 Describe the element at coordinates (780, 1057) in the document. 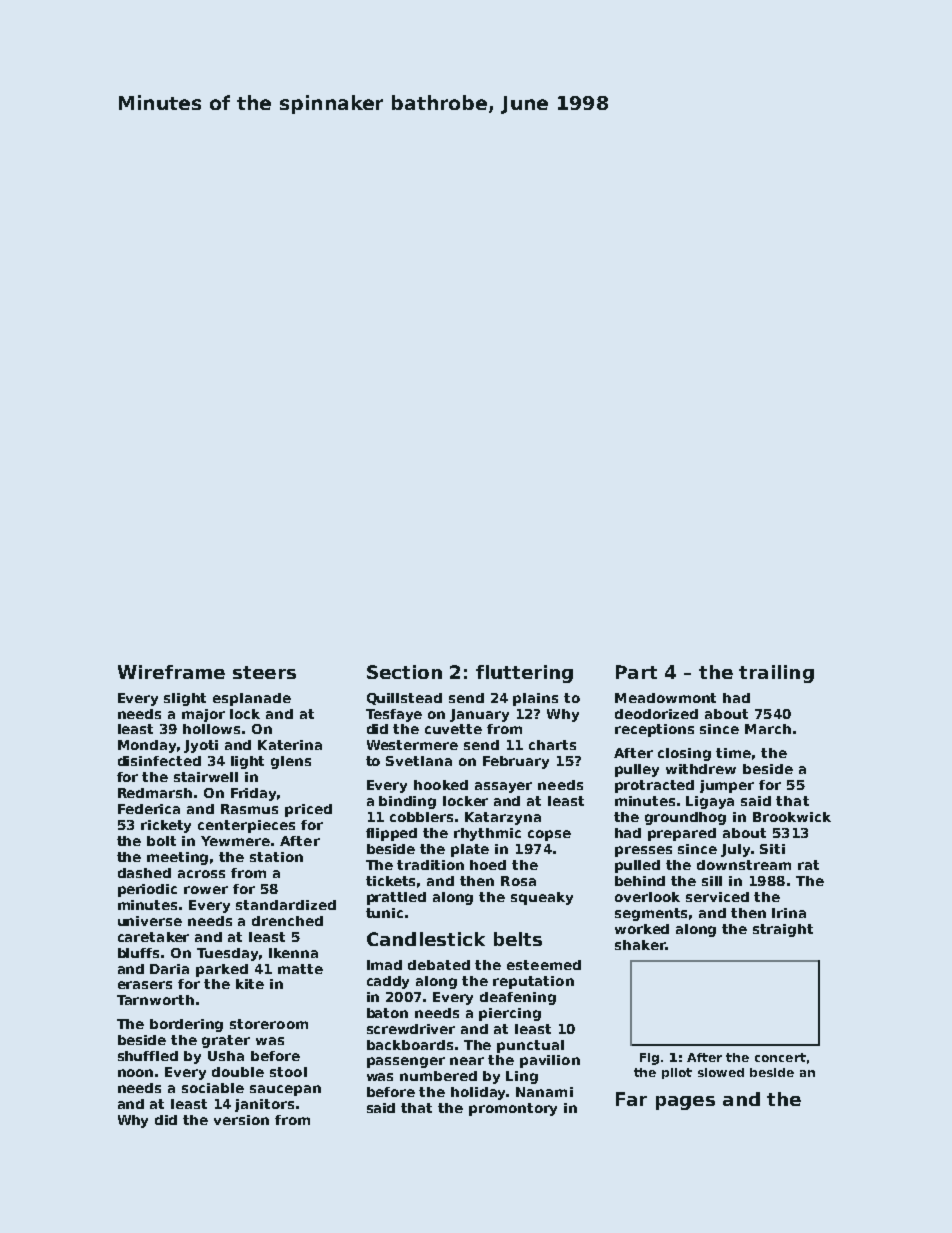

I see `concert` at that location.
